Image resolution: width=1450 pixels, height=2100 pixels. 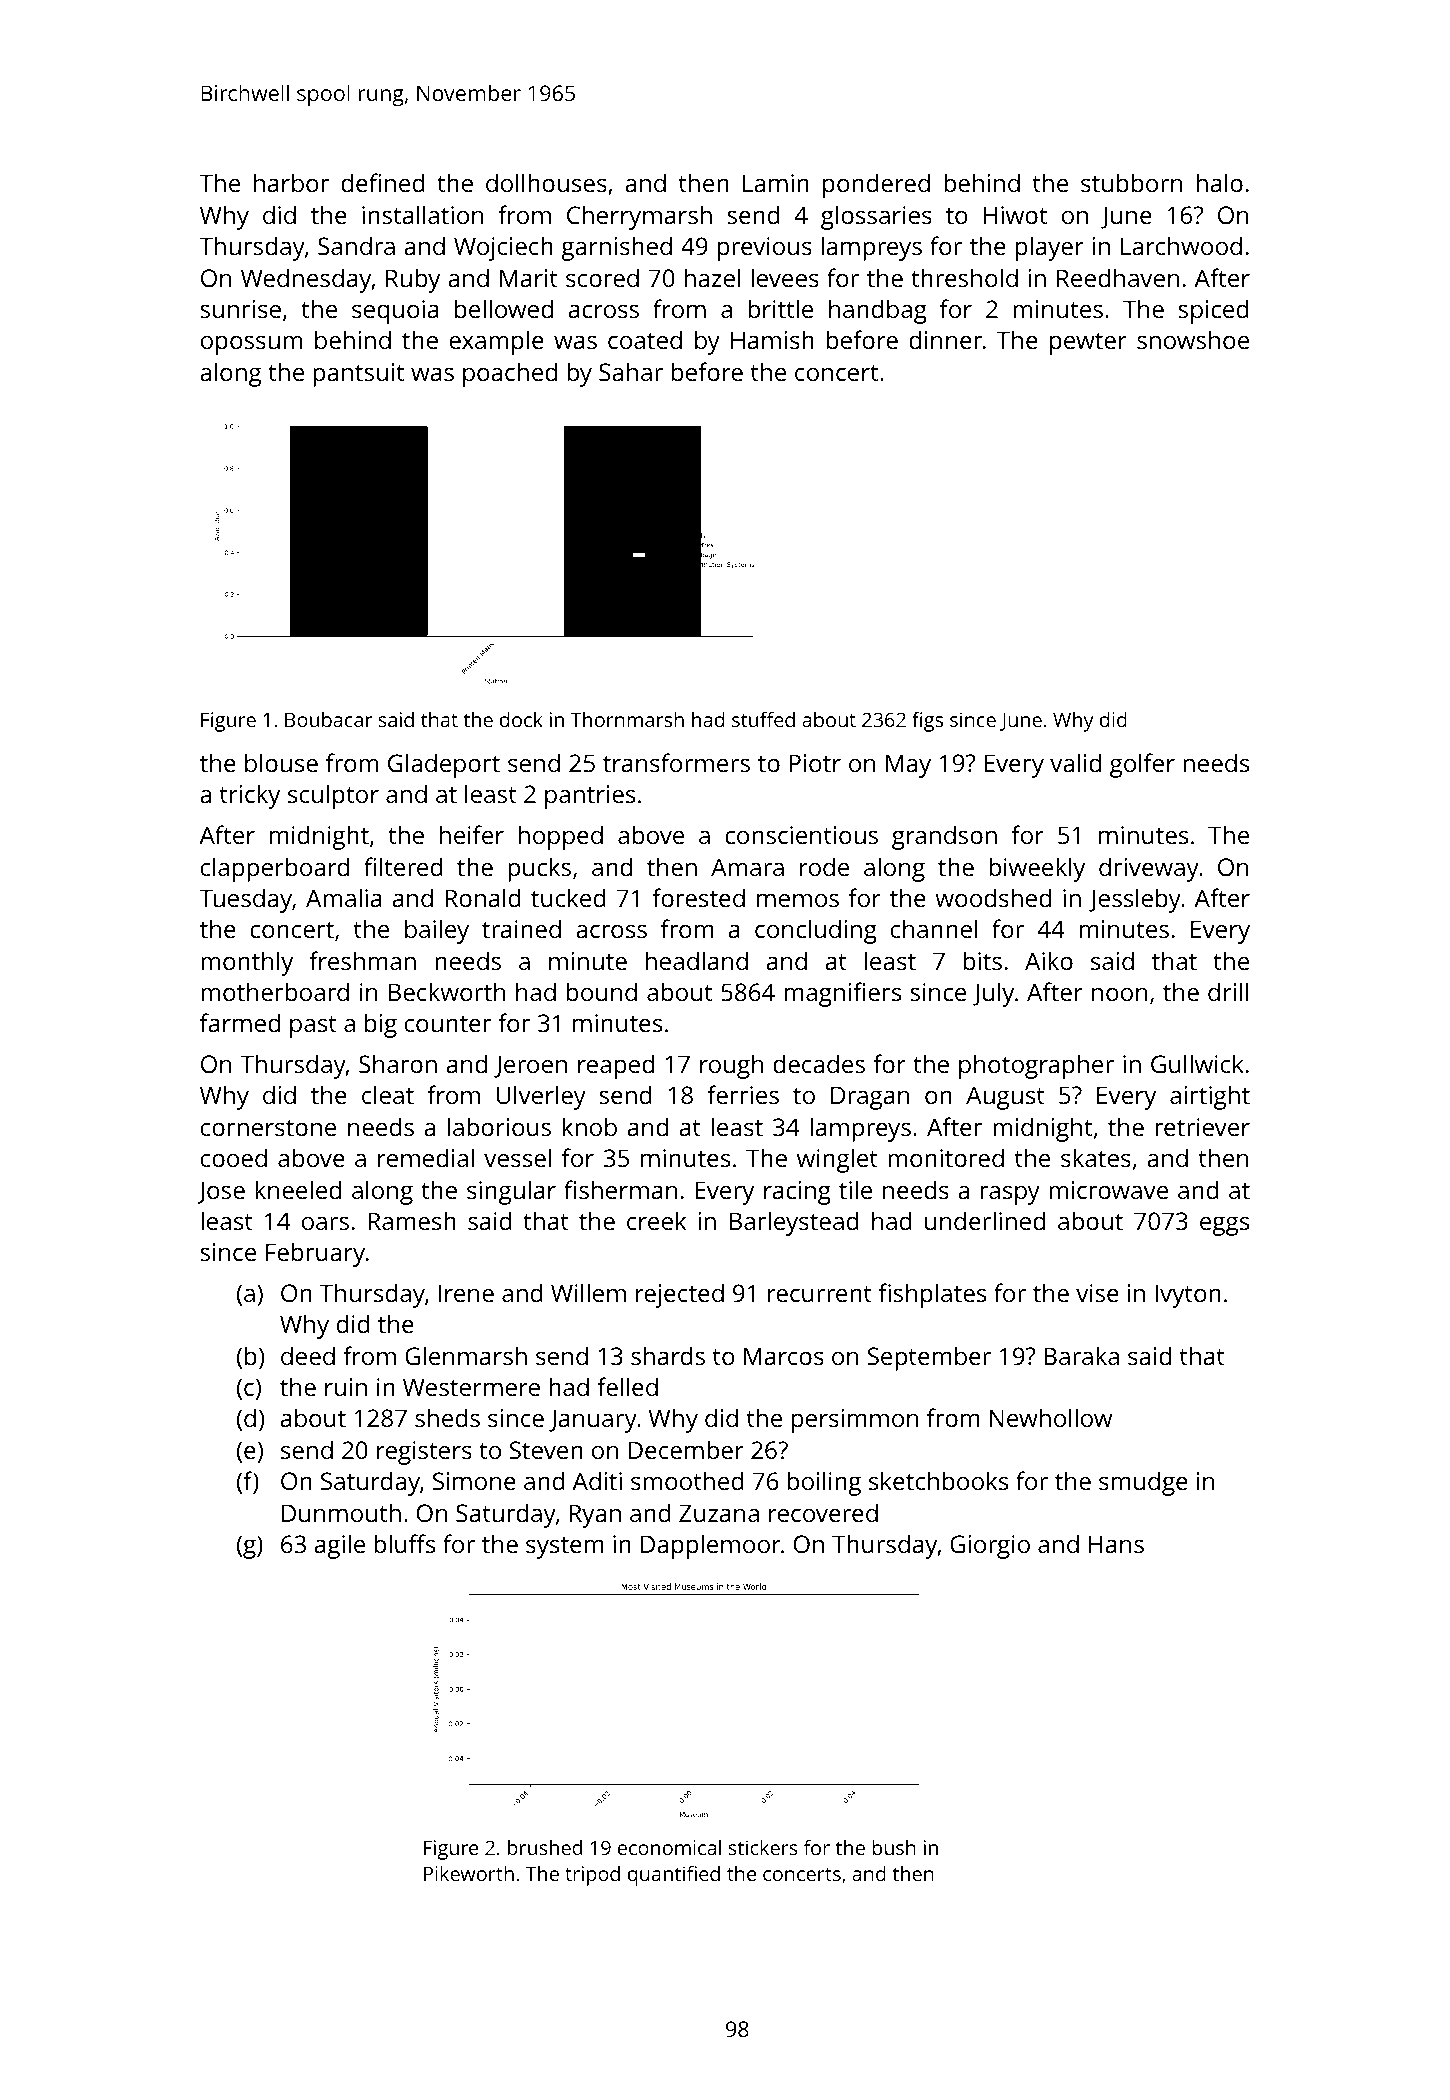 I want to click on poached, so click(x=510, y=374).
